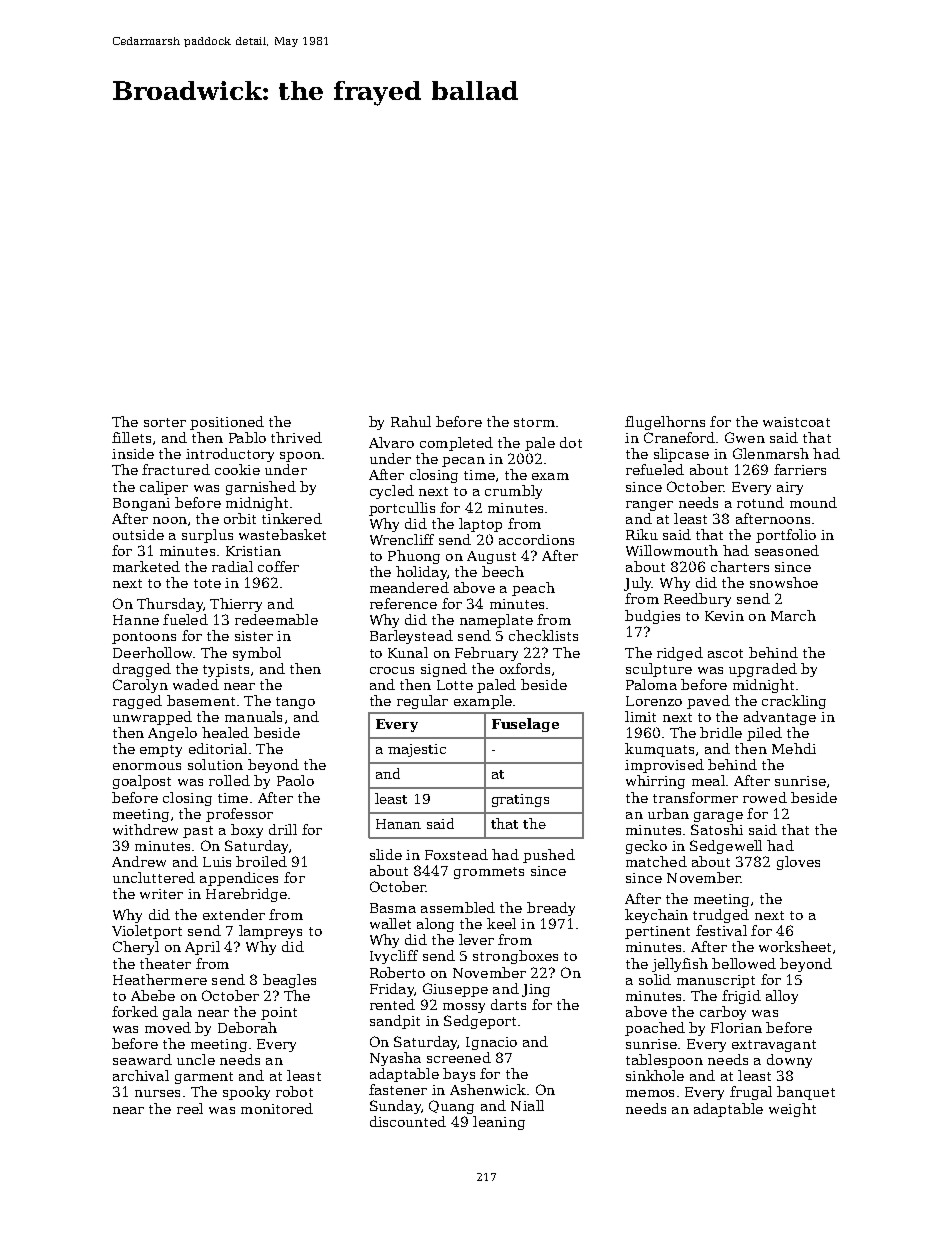 The height and width of the image is (1233, 952). What do you see at coordinates (795, 946) in the image?
I see `worksheet` at bounding box center [795, 946].
